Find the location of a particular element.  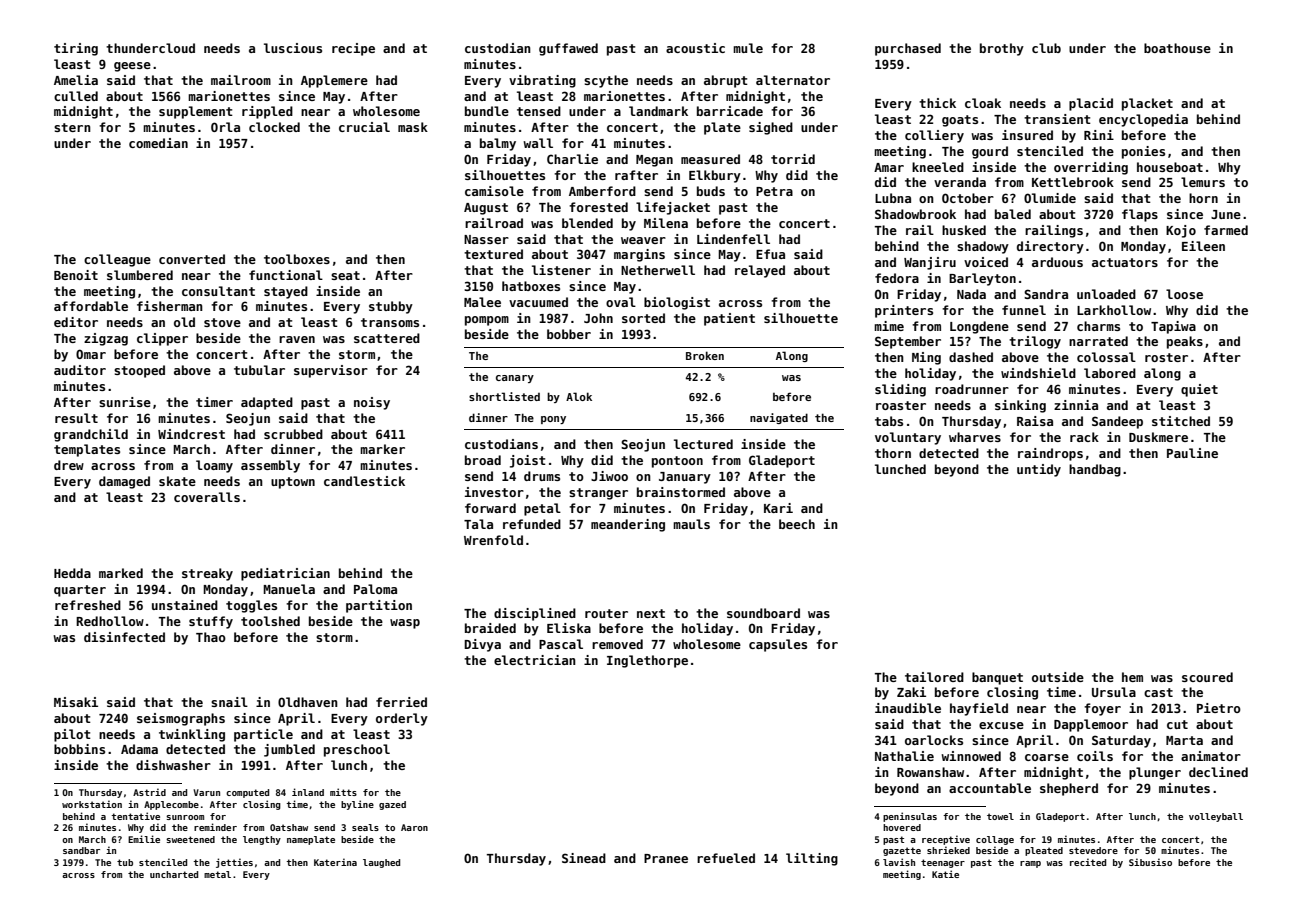

weaver is located at coordinates (643, 240).
